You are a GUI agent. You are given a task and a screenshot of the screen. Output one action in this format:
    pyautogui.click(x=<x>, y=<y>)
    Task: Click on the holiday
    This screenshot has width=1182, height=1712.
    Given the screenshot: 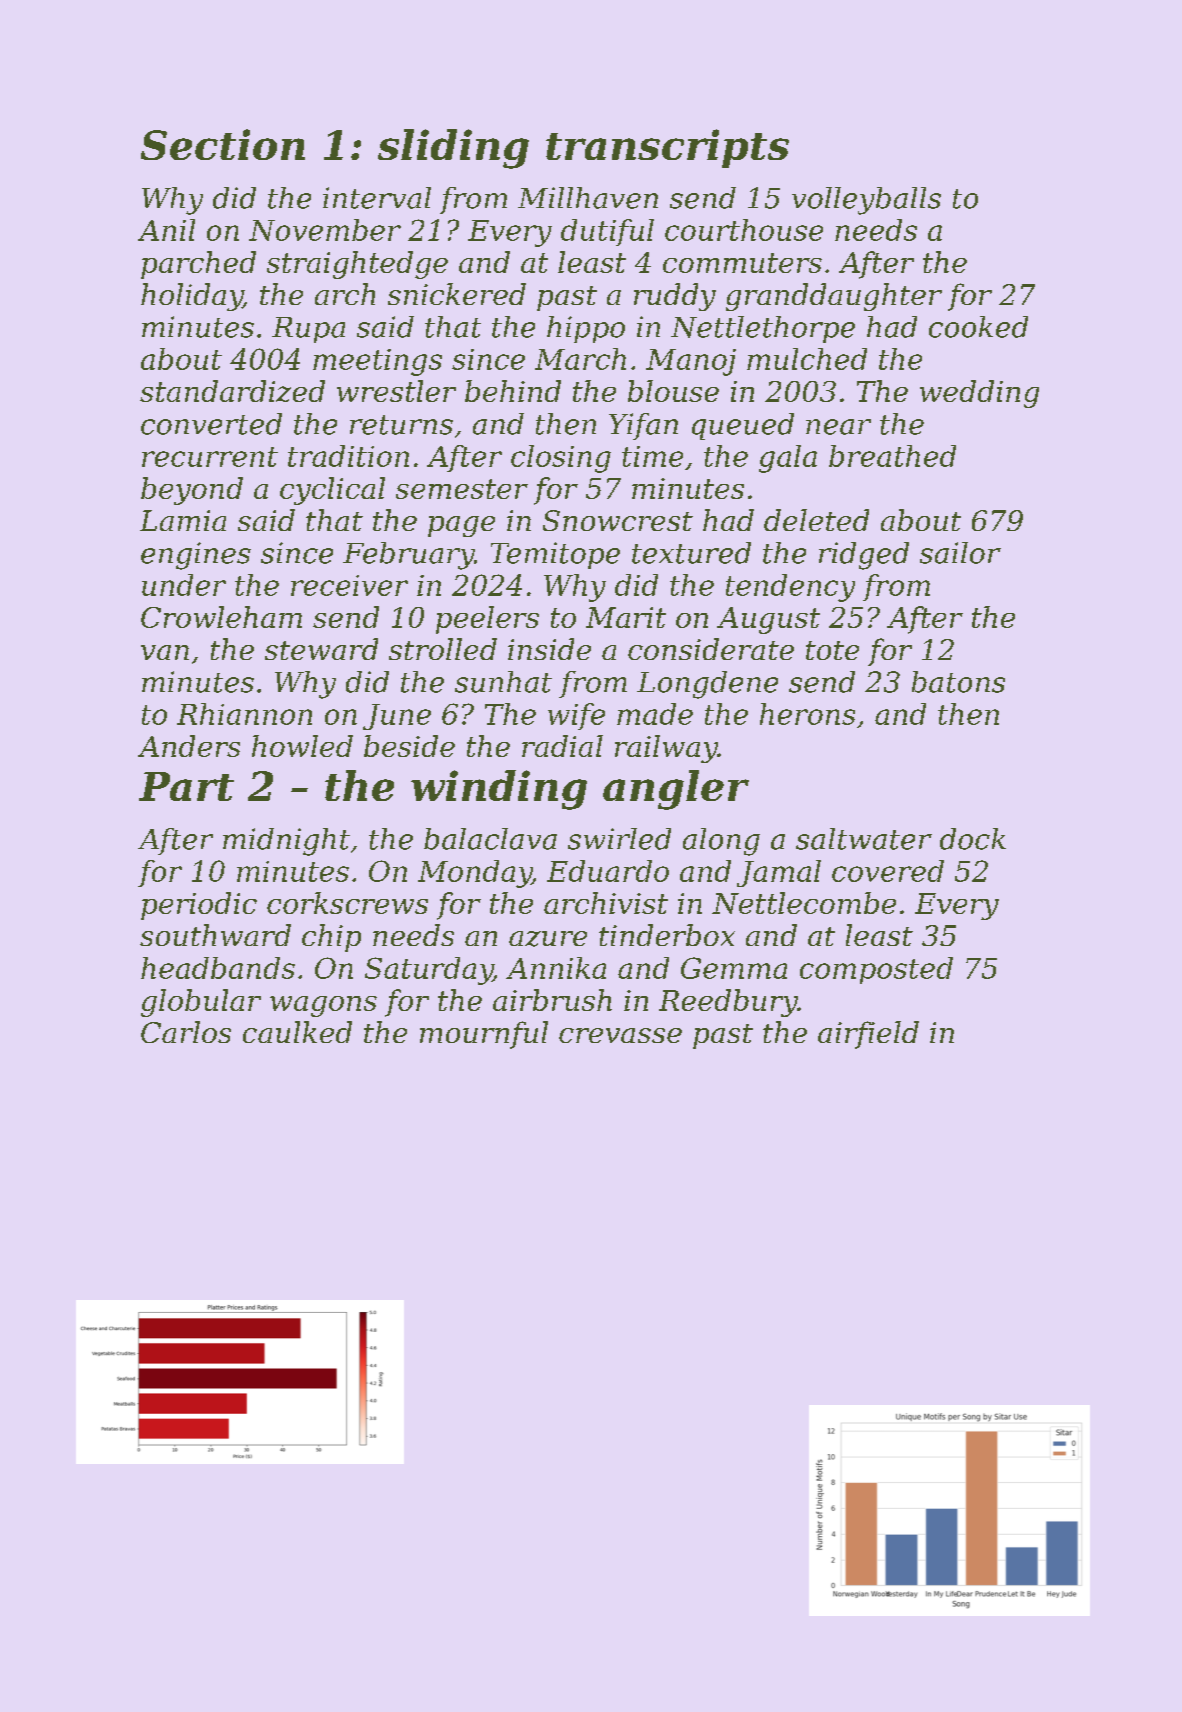 What is the action you would take?
    pyautogui.click(x=192, y=297)
